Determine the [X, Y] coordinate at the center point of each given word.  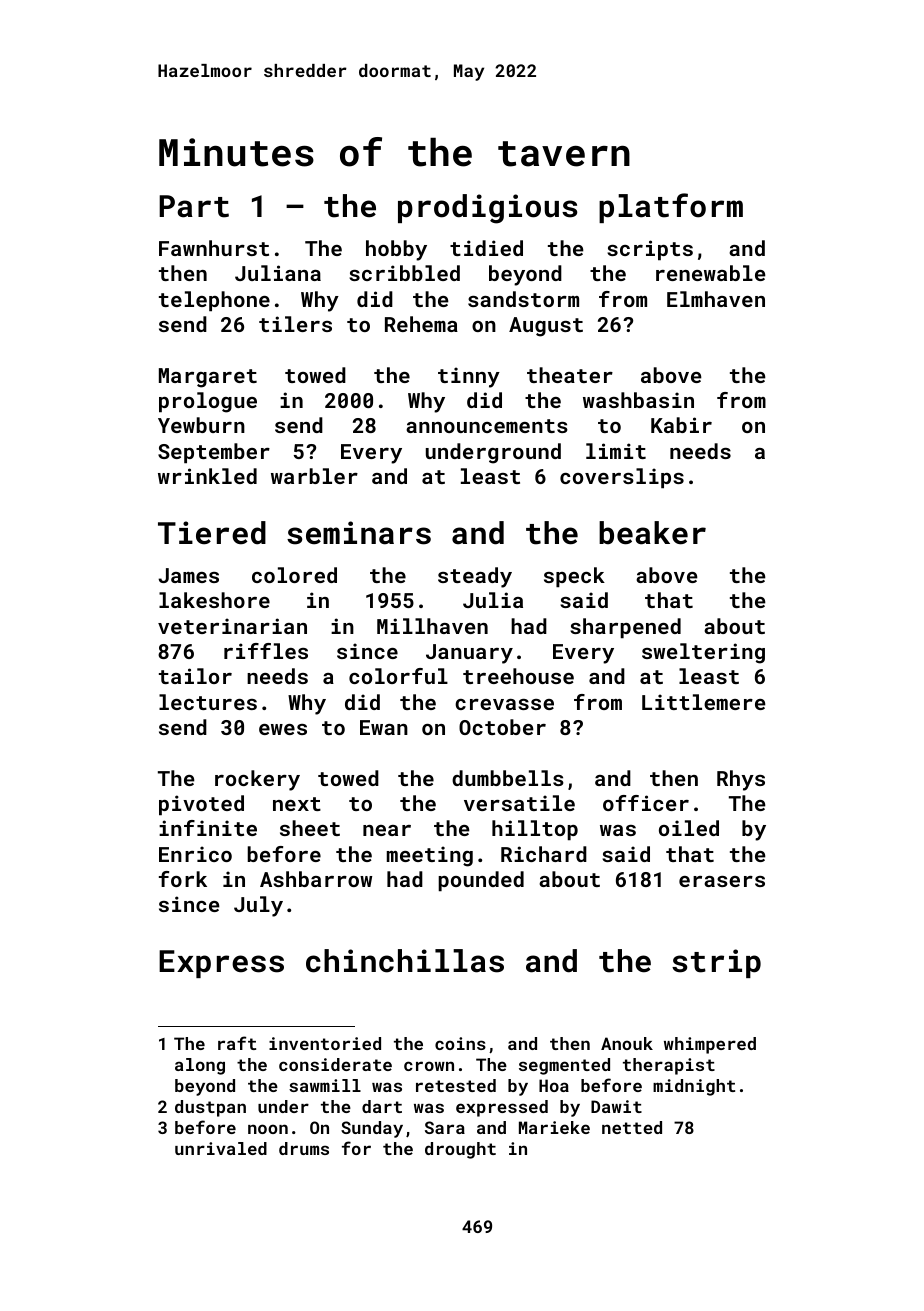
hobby [396, 250]
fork [183, 879]
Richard [544, 854]
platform [671, 208]
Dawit [616, 1106]
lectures [208, 702]
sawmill [325, 1085]
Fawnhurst [214, 248]
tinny [469, 377]
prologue [208, 402]
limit [616, 451]
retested [456, 1085]
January [469, 654]
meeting [430, 856]
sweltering [703, 653]
